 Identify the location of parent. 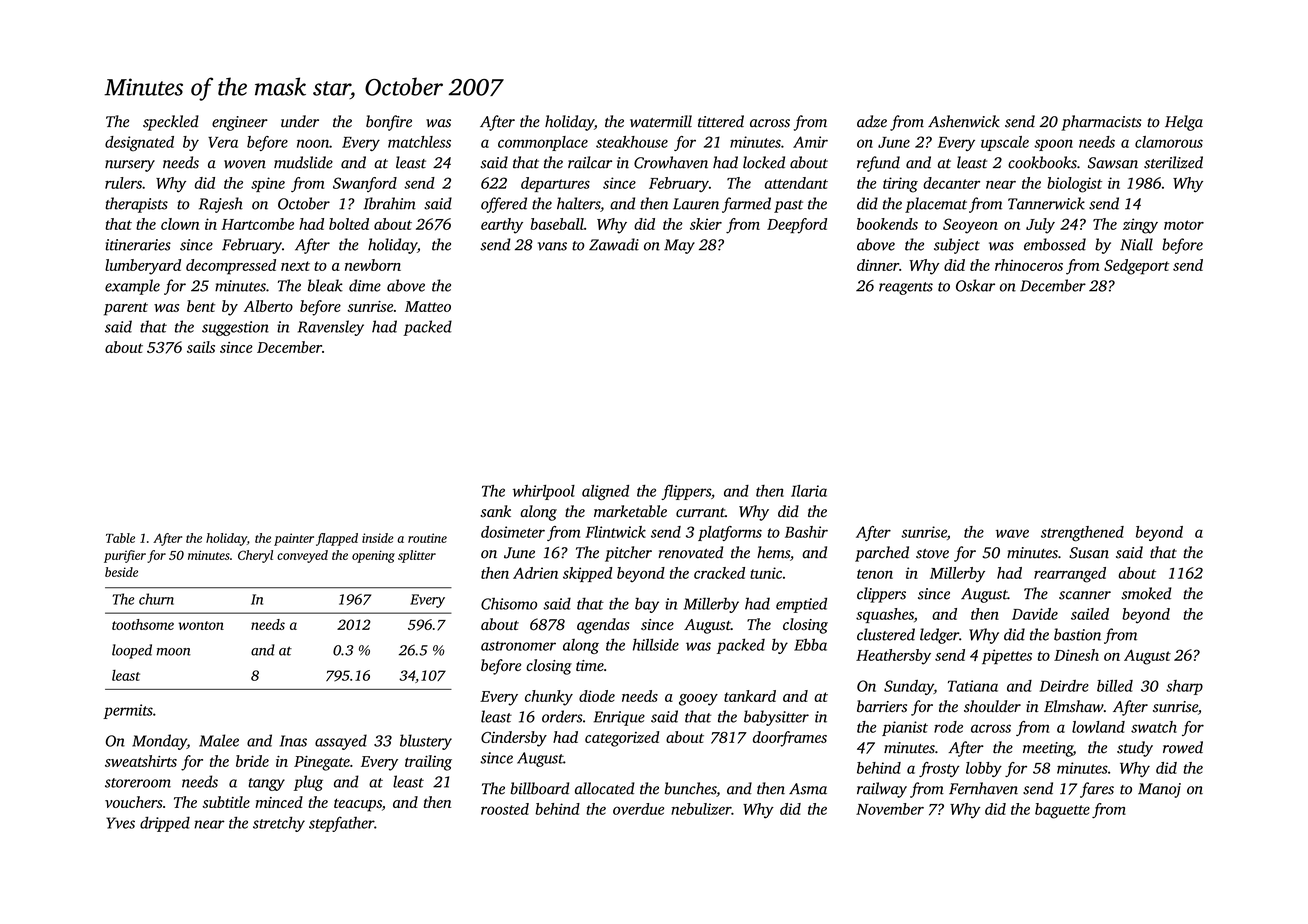
(126, 309).
